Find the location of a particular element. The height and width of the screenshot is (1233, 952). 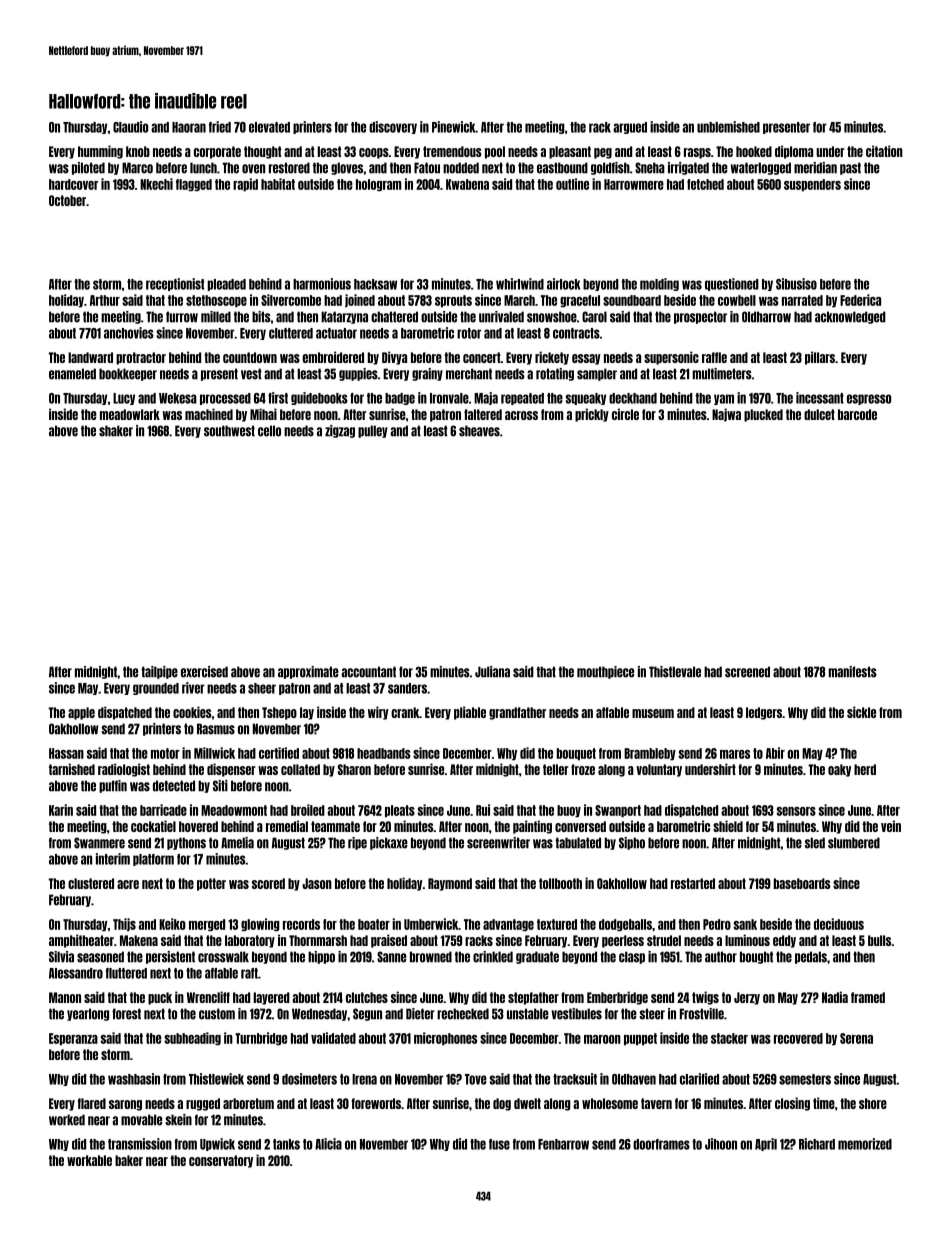

herd is located at coordinates (865, 769).
